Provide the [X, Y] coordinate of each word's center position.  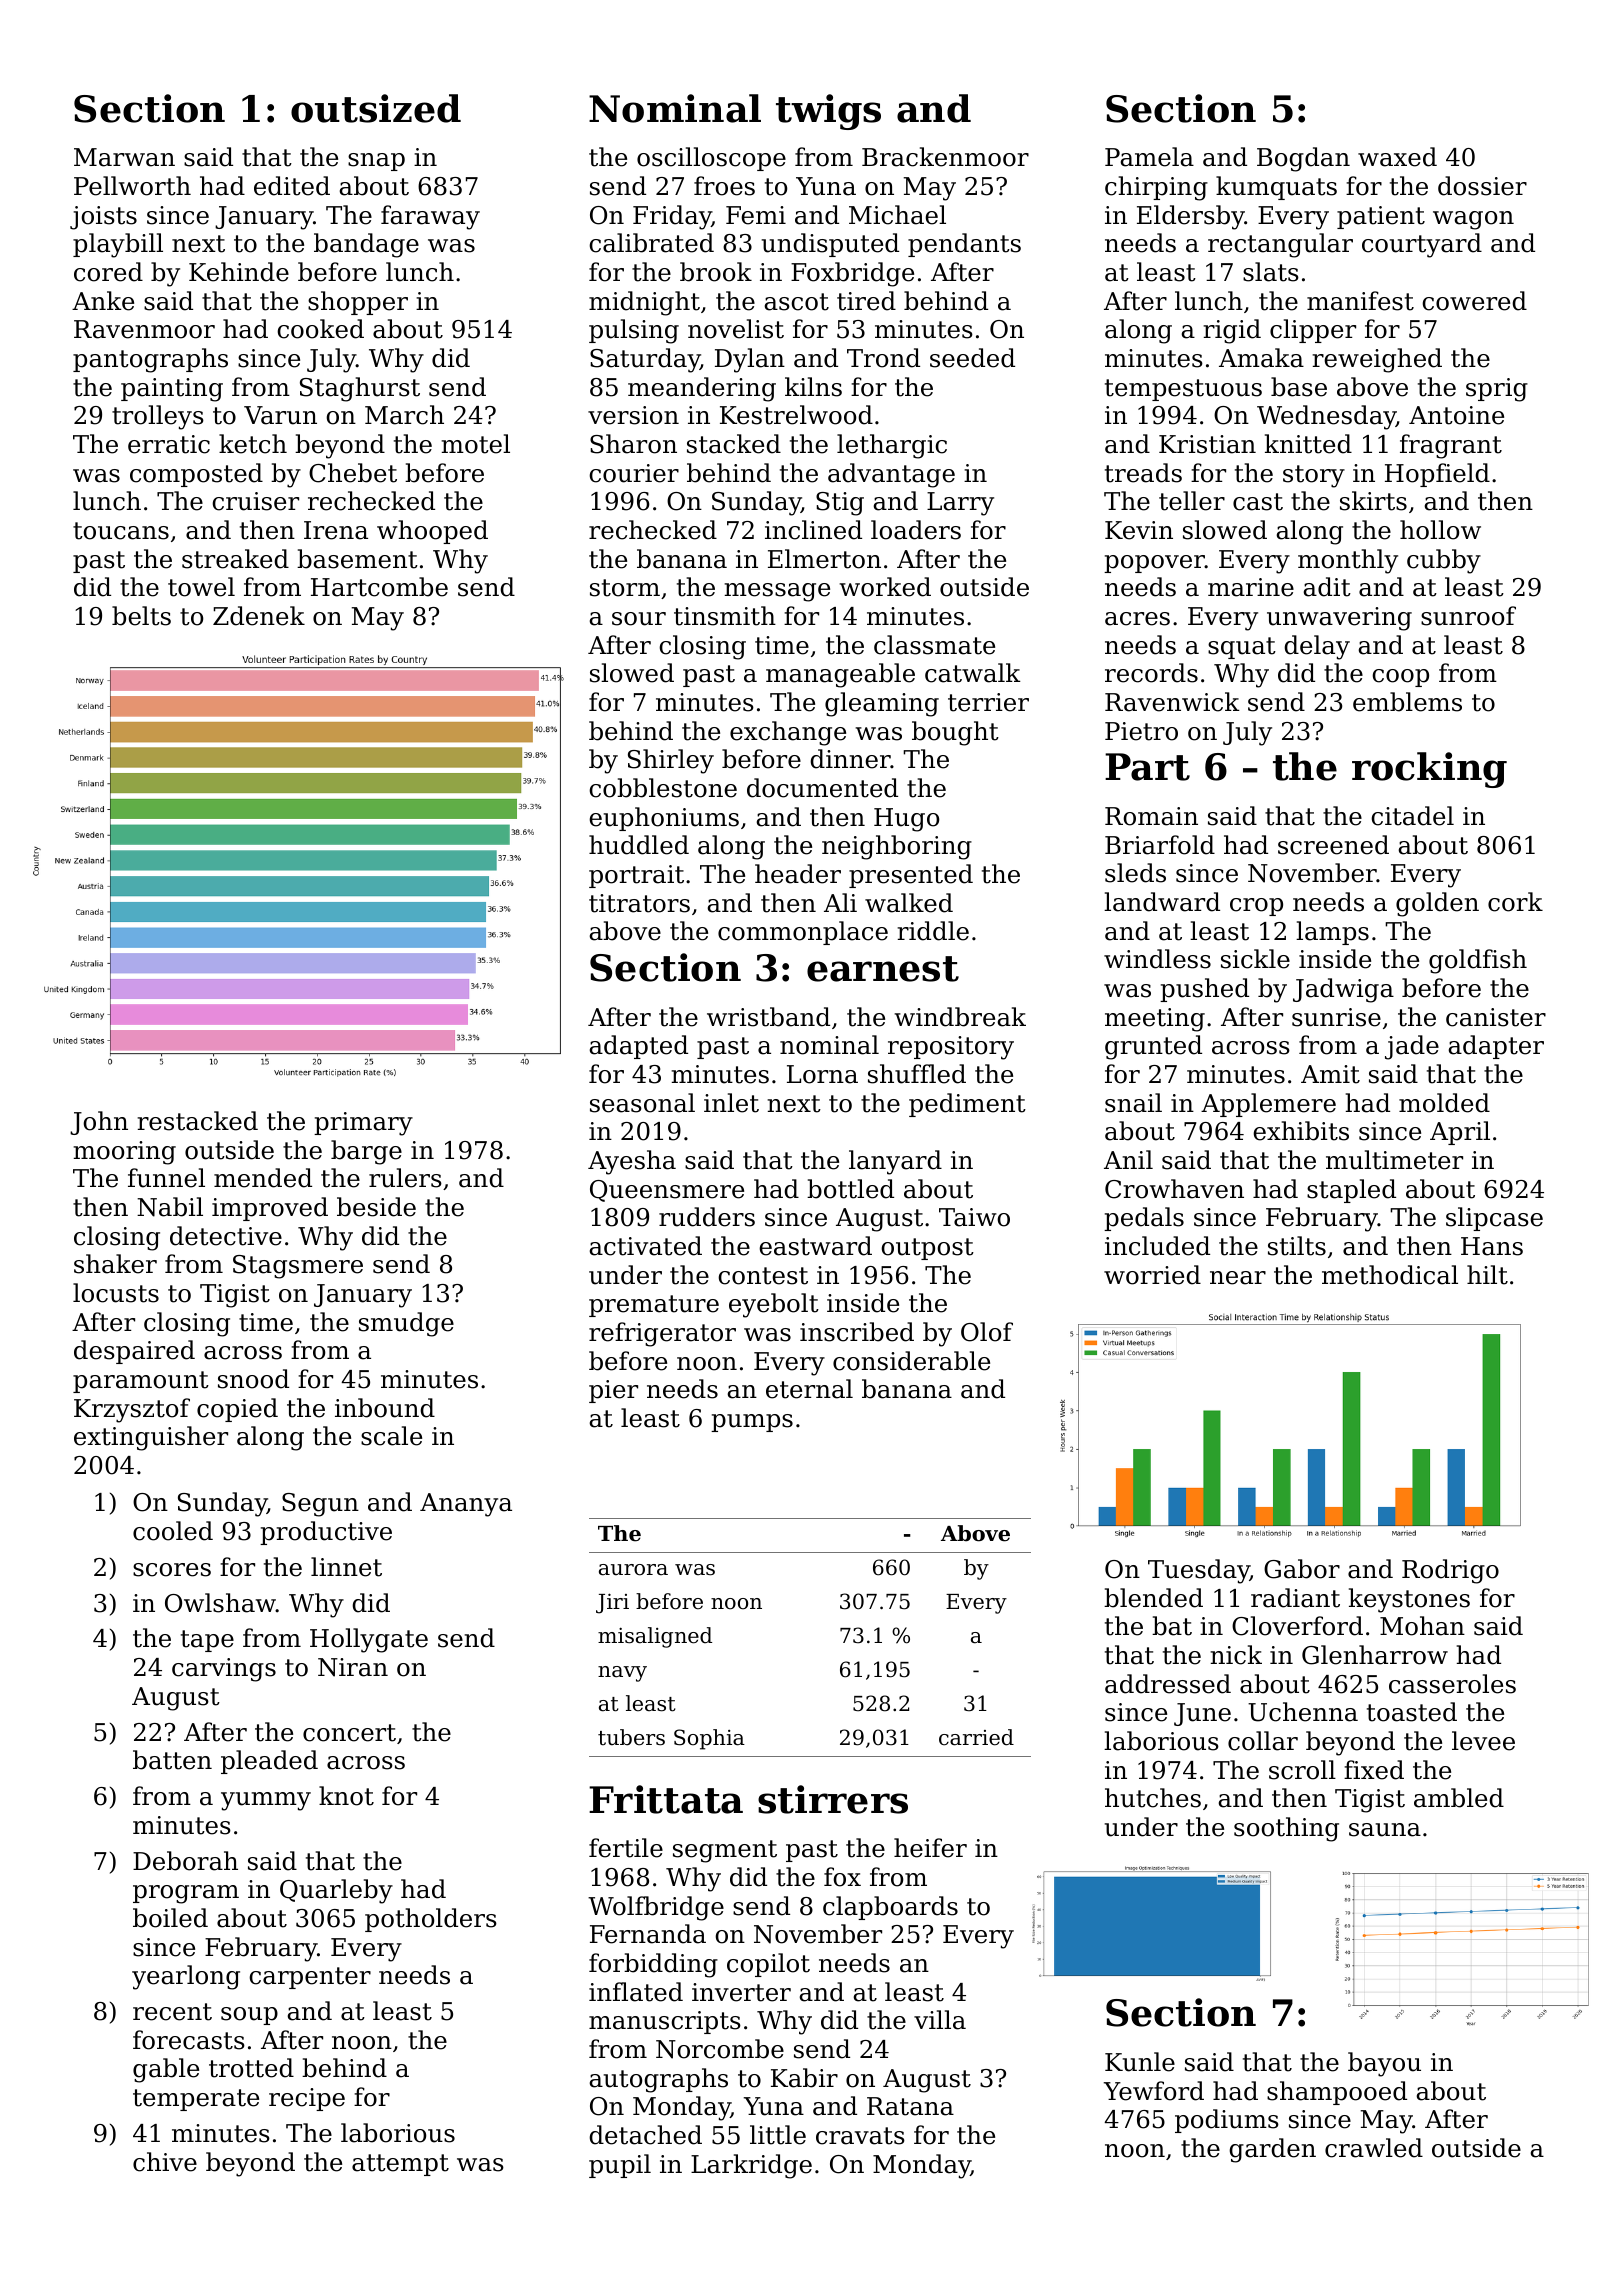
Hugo [906, 820]
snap [376, 162]
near [1238, 1278]
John [99, 1123]
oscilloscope [711, 159]
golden [1437, 904]
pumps [752, 1423]
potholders [431, 1920]
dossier [1482, 186]
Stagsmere [298, 1267]
